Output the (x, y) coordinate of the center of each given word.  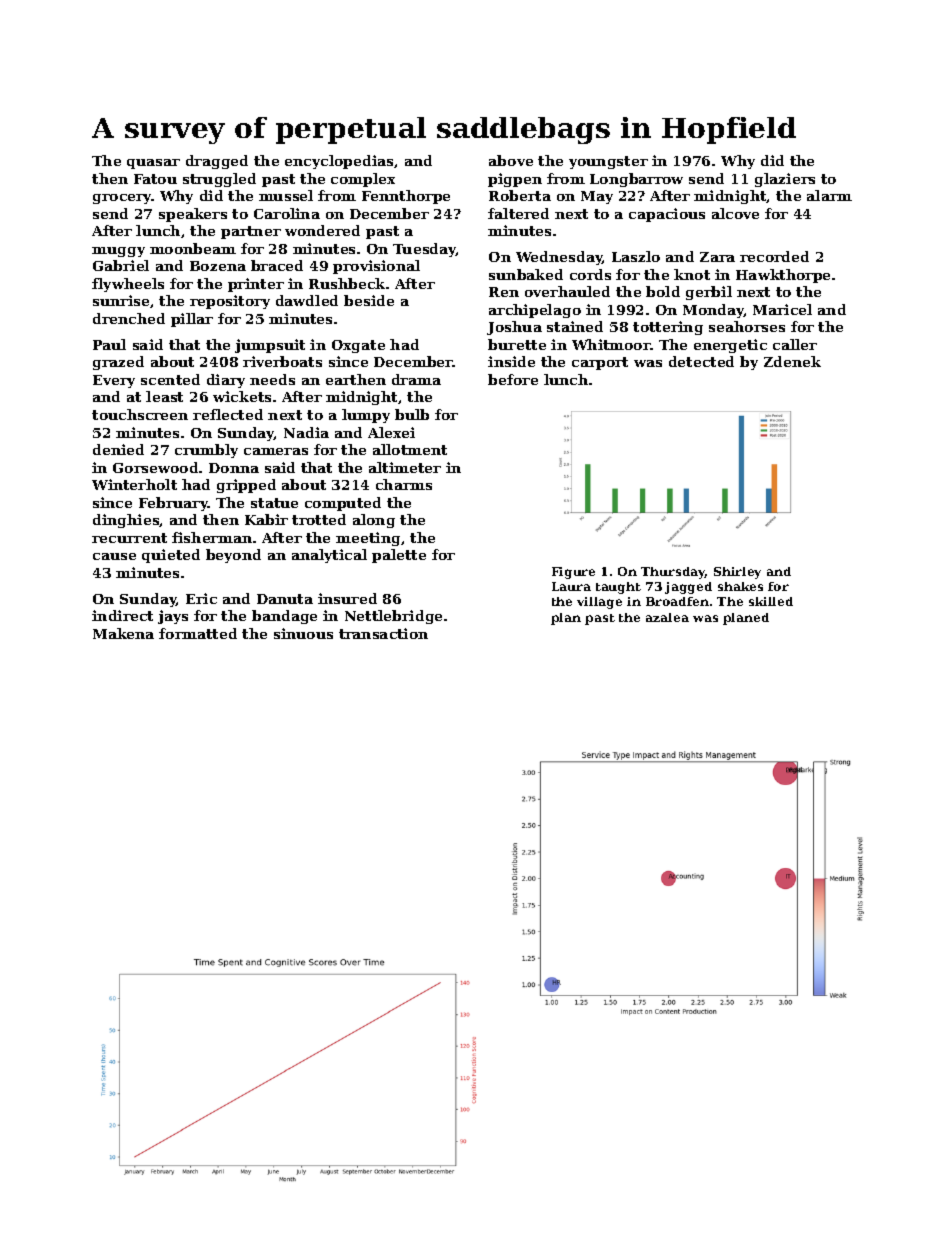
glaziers (785, 180)
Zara (717, 257)
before (513, 379)
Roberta (520, 195)
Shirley (737, 573)
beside (369, 300)
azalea (667, 617)
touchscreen (140, 414)
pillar (192, 320)
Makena (123, 633)
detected (701, 361)
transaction (383, 633)
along (374, 521)
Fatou (155, 179)
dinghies (126, 521)
